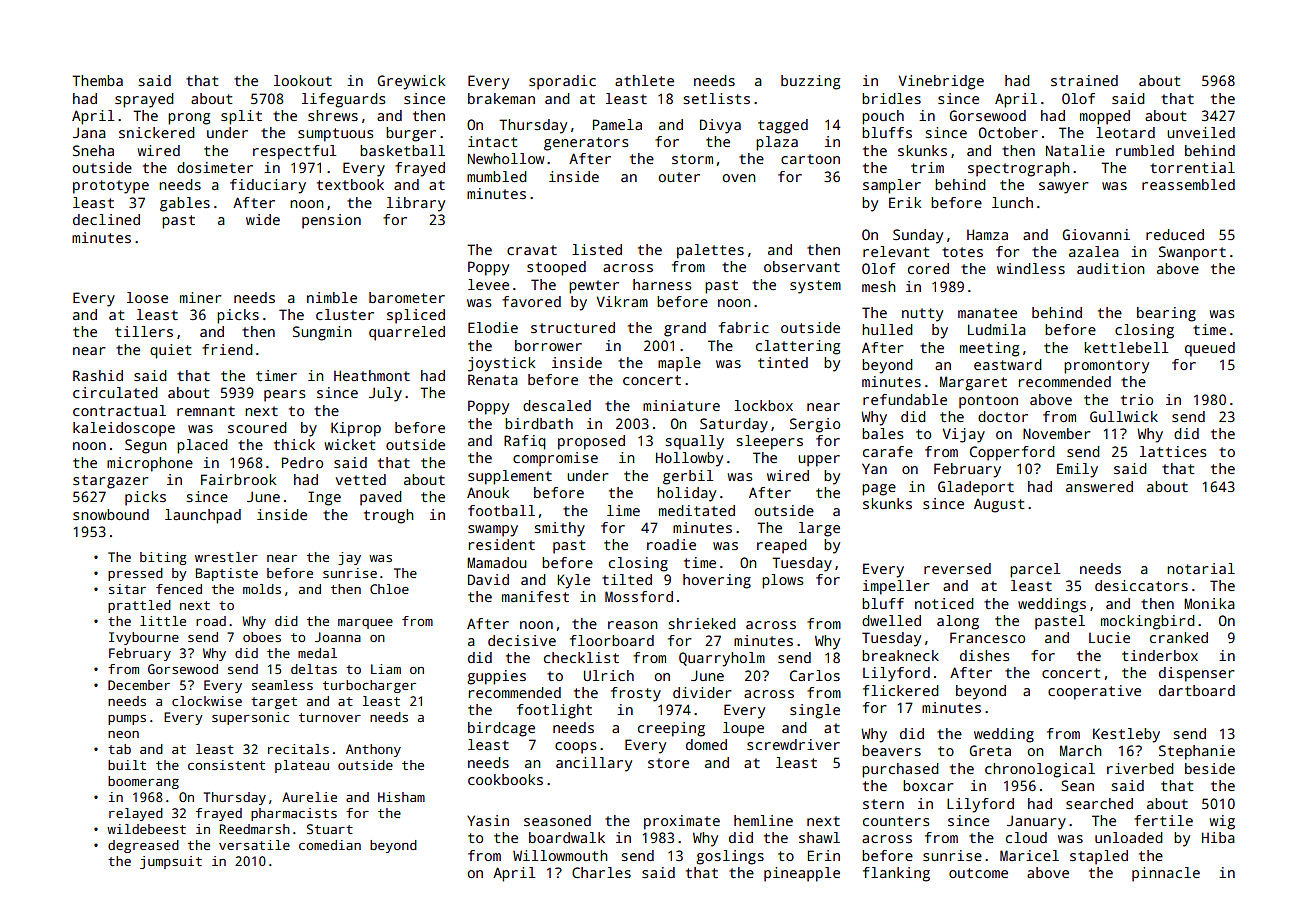  What do you see at coordinates (1201, 132) in the document?
I see `unveiled` at bounding box center [1201, 132].
